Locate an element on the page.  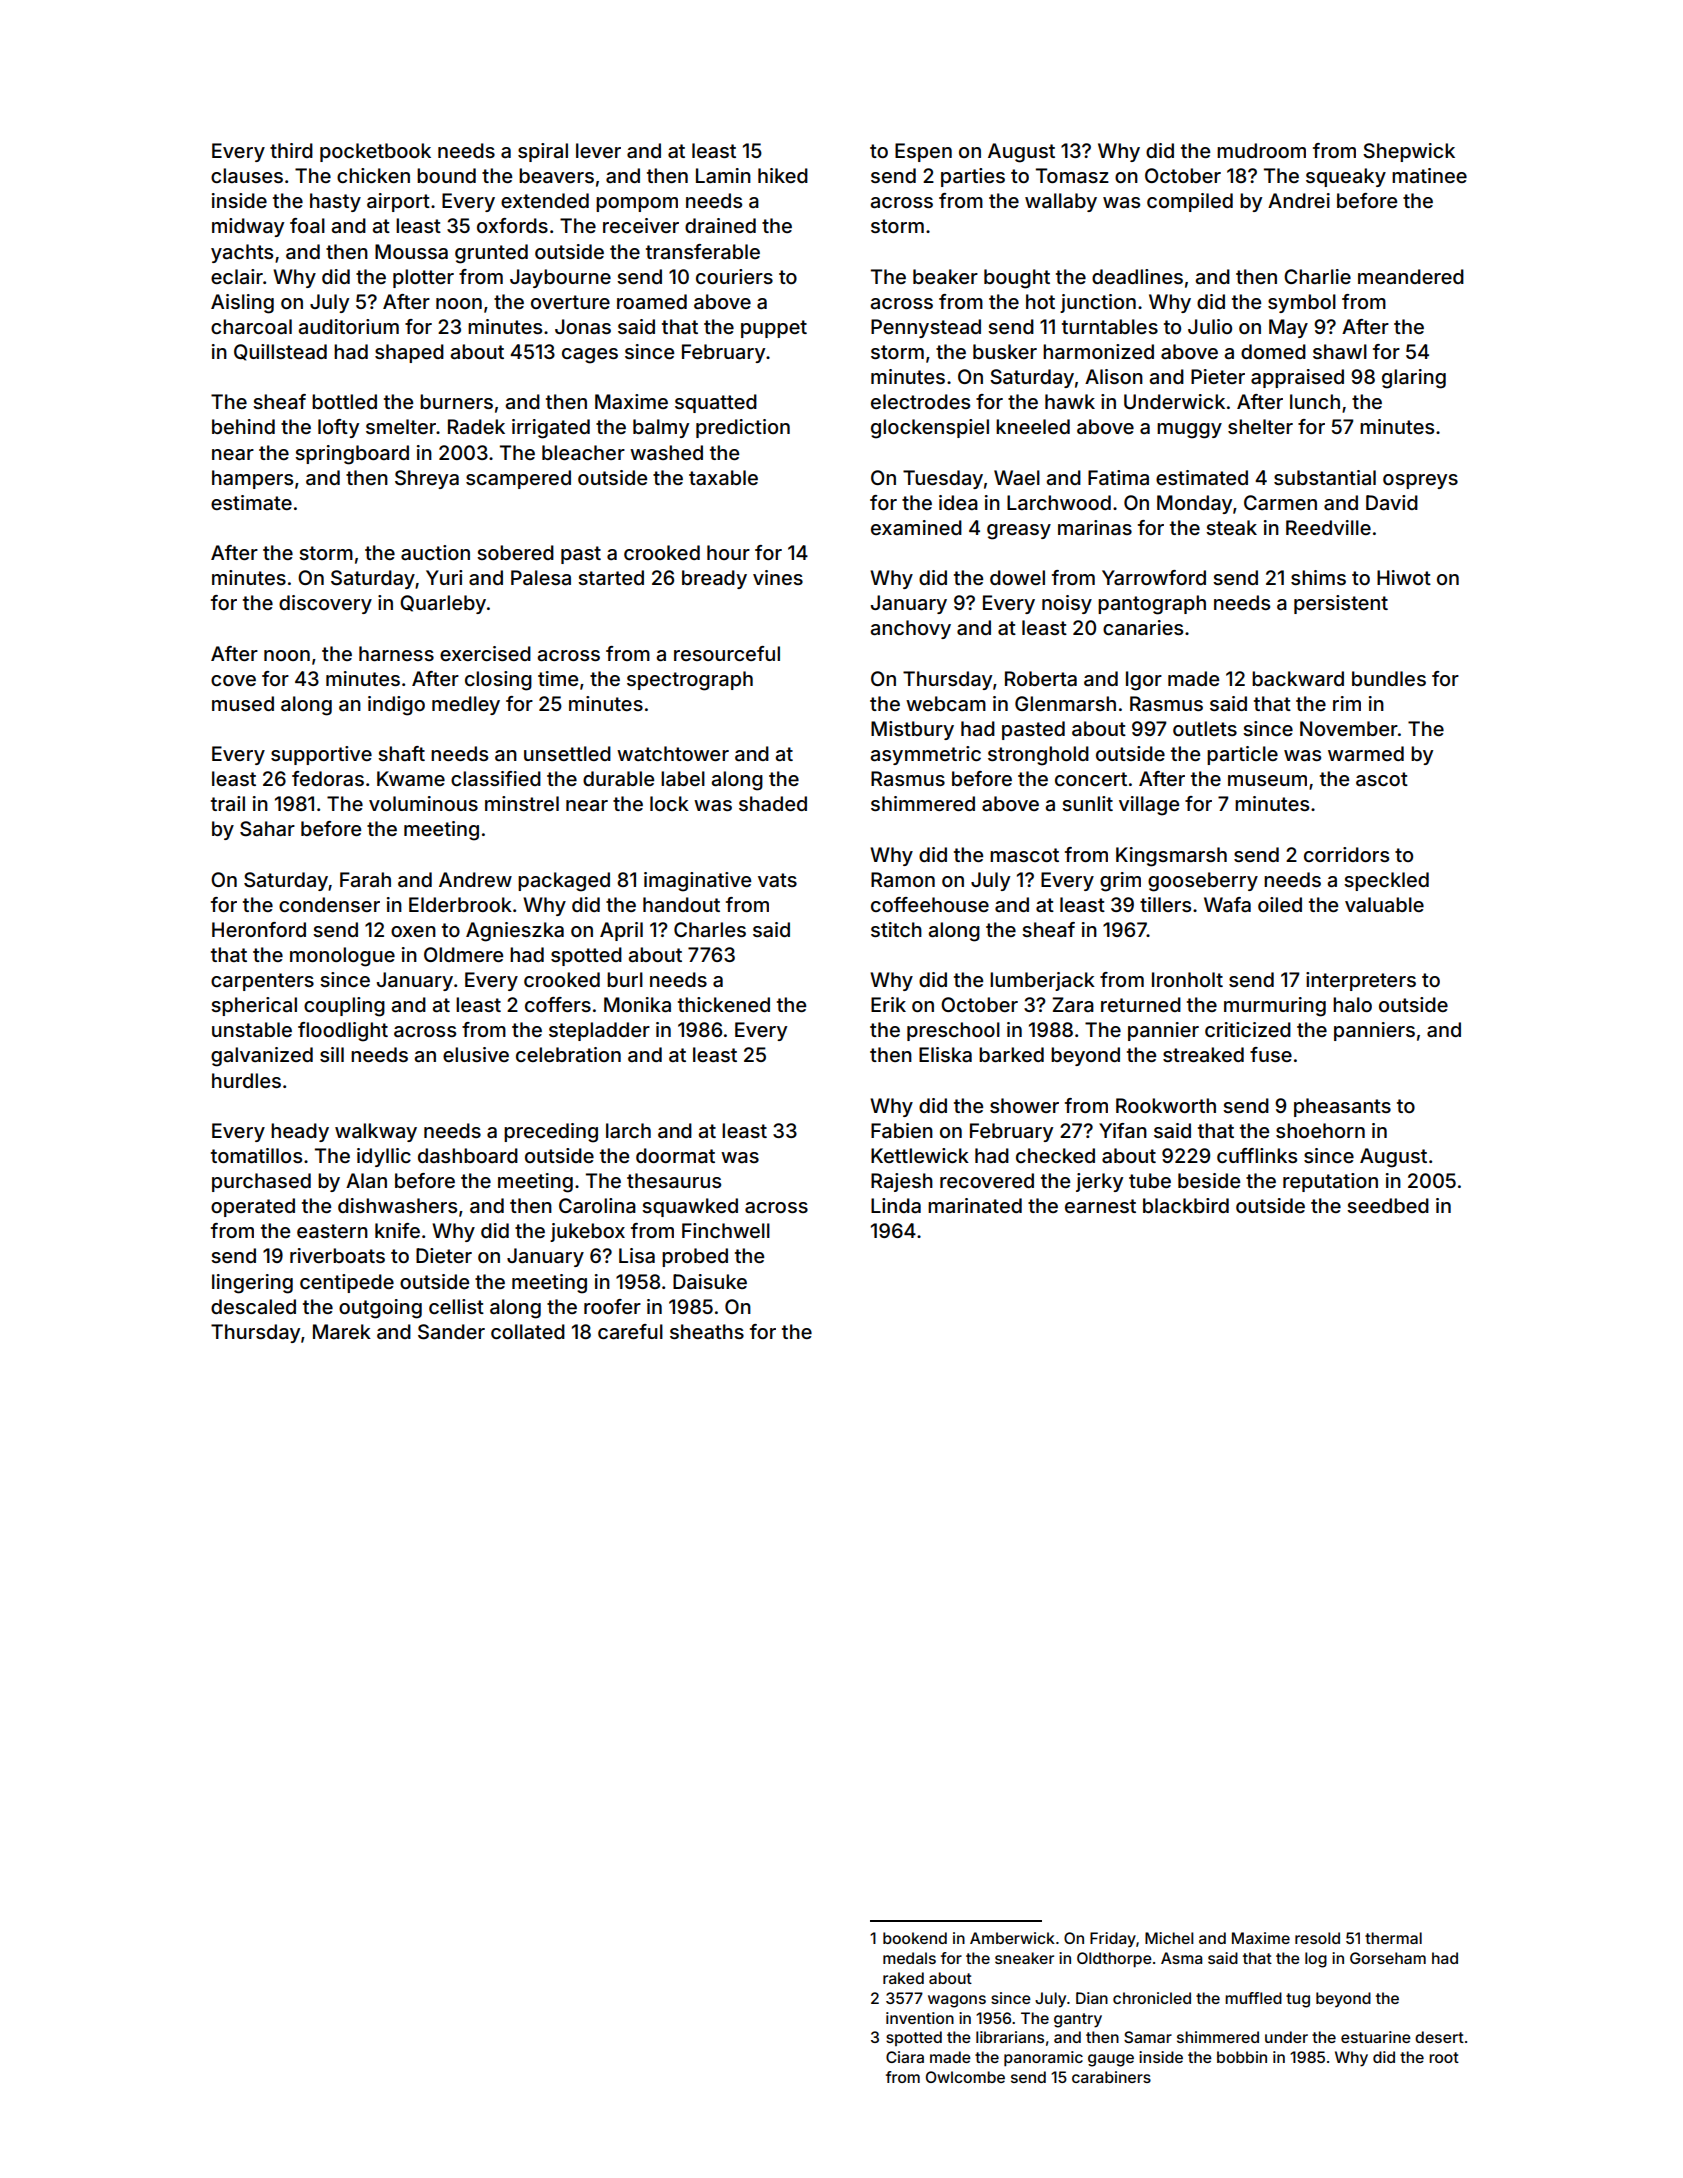
Ciara is located at coordinates (905, 2057).
